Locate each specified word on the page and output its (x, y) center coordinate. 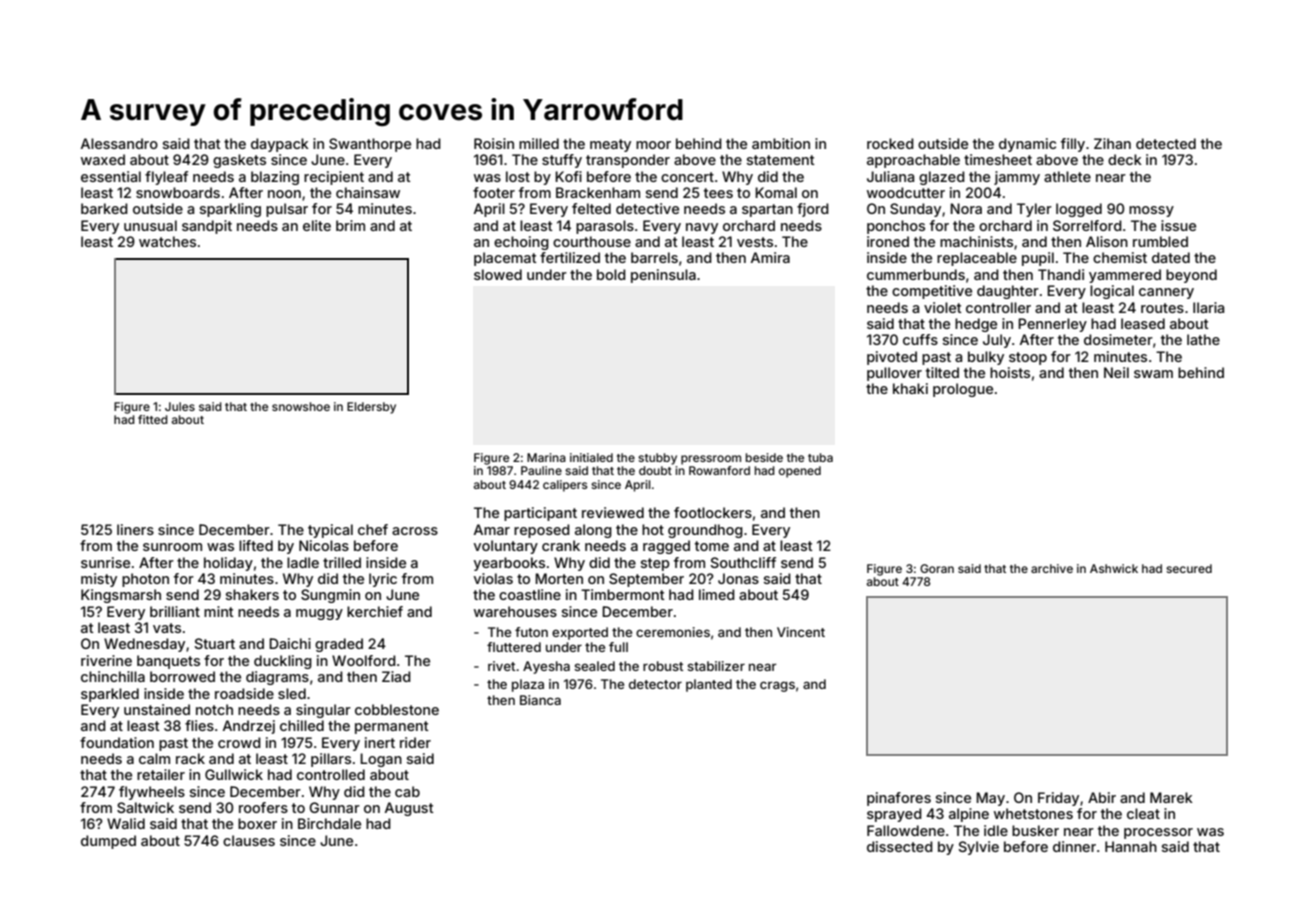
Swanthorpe (370, 145)
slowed (498, 274)
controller (998, 307)
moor (653, 145)
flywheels (152, 793)
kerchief (375, 611)
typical (330, 531)
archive (1052, 568)
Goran (937, 568)
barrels (654, 257)
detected (1166, 143)
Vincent (801, 632)
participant (540, 514)
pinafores (899, 799)
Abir (1102, 797)
